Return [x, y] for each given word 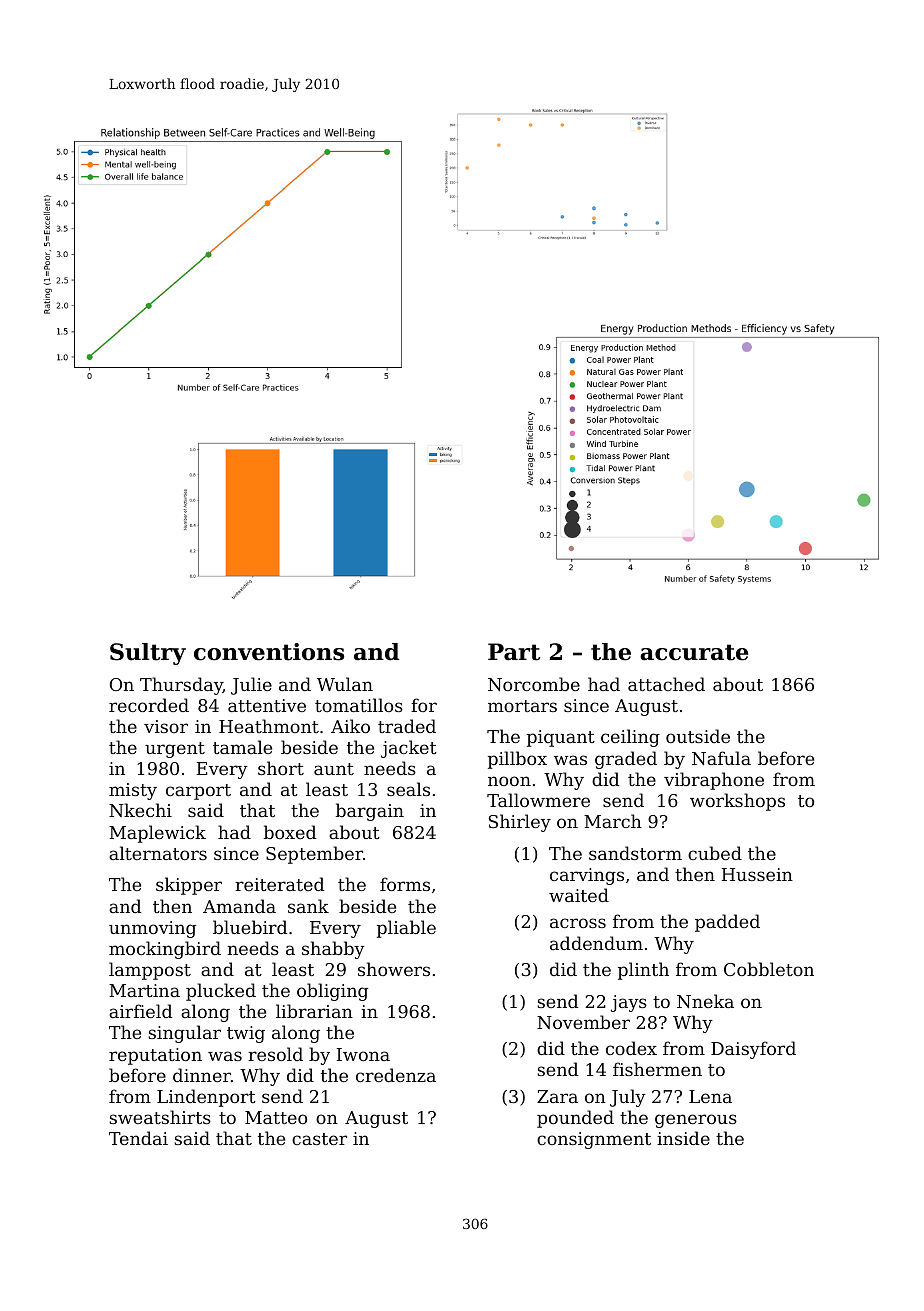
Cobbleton [769, 969]
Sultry [148, 654]
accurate [694, 652]
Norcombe [534, 684]
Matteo [276, 1117]
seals [408, 789]
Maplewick [157, 834]
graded [626, 760]
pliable [406, 929]
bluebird [250, 927]
